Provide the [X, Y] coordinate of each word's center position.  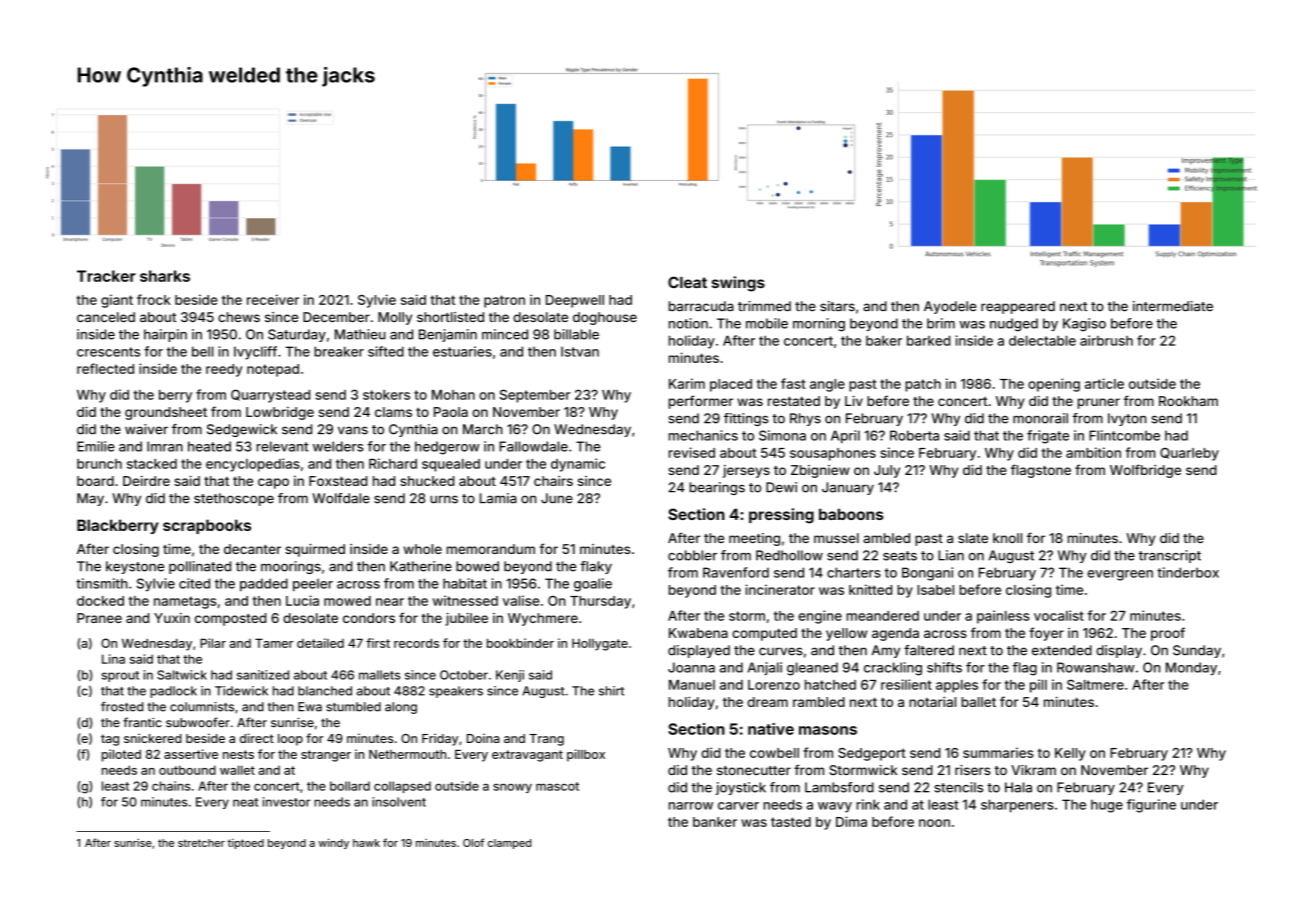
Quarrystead [270, 396]
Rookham [1188, 401]
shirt [611, 691]
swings [738, 284]
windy [333, 843]
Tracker [106, 276]
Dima [851, 821]
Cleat [687, 282]
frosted [122, 706]
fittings [746, 419]
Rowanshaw [1096, 667]
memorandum [491, 549]
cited [194, 583]
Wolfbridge [1145, 471]
